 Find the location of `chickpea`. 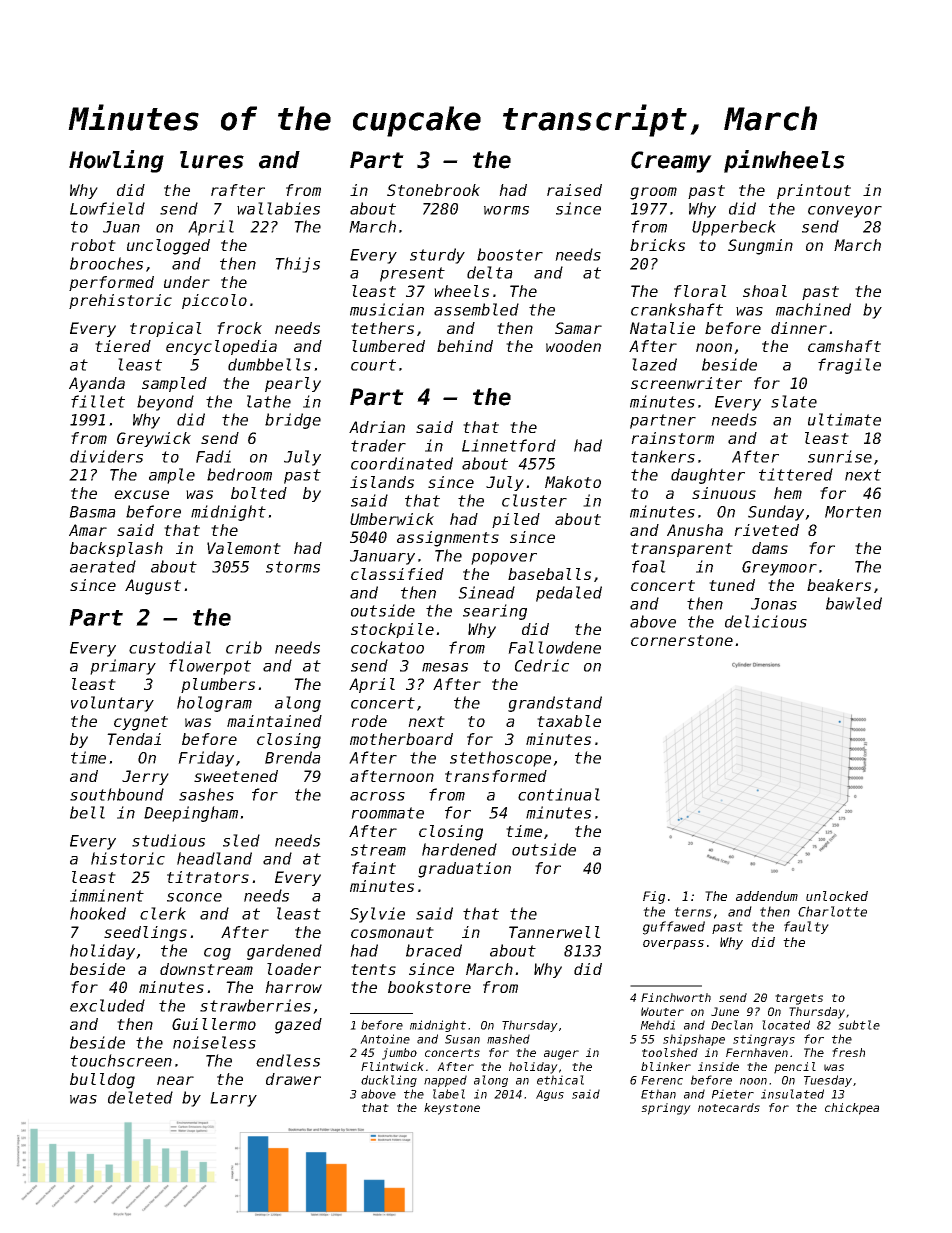

chickpea is located at coordinates (852, 1109).
